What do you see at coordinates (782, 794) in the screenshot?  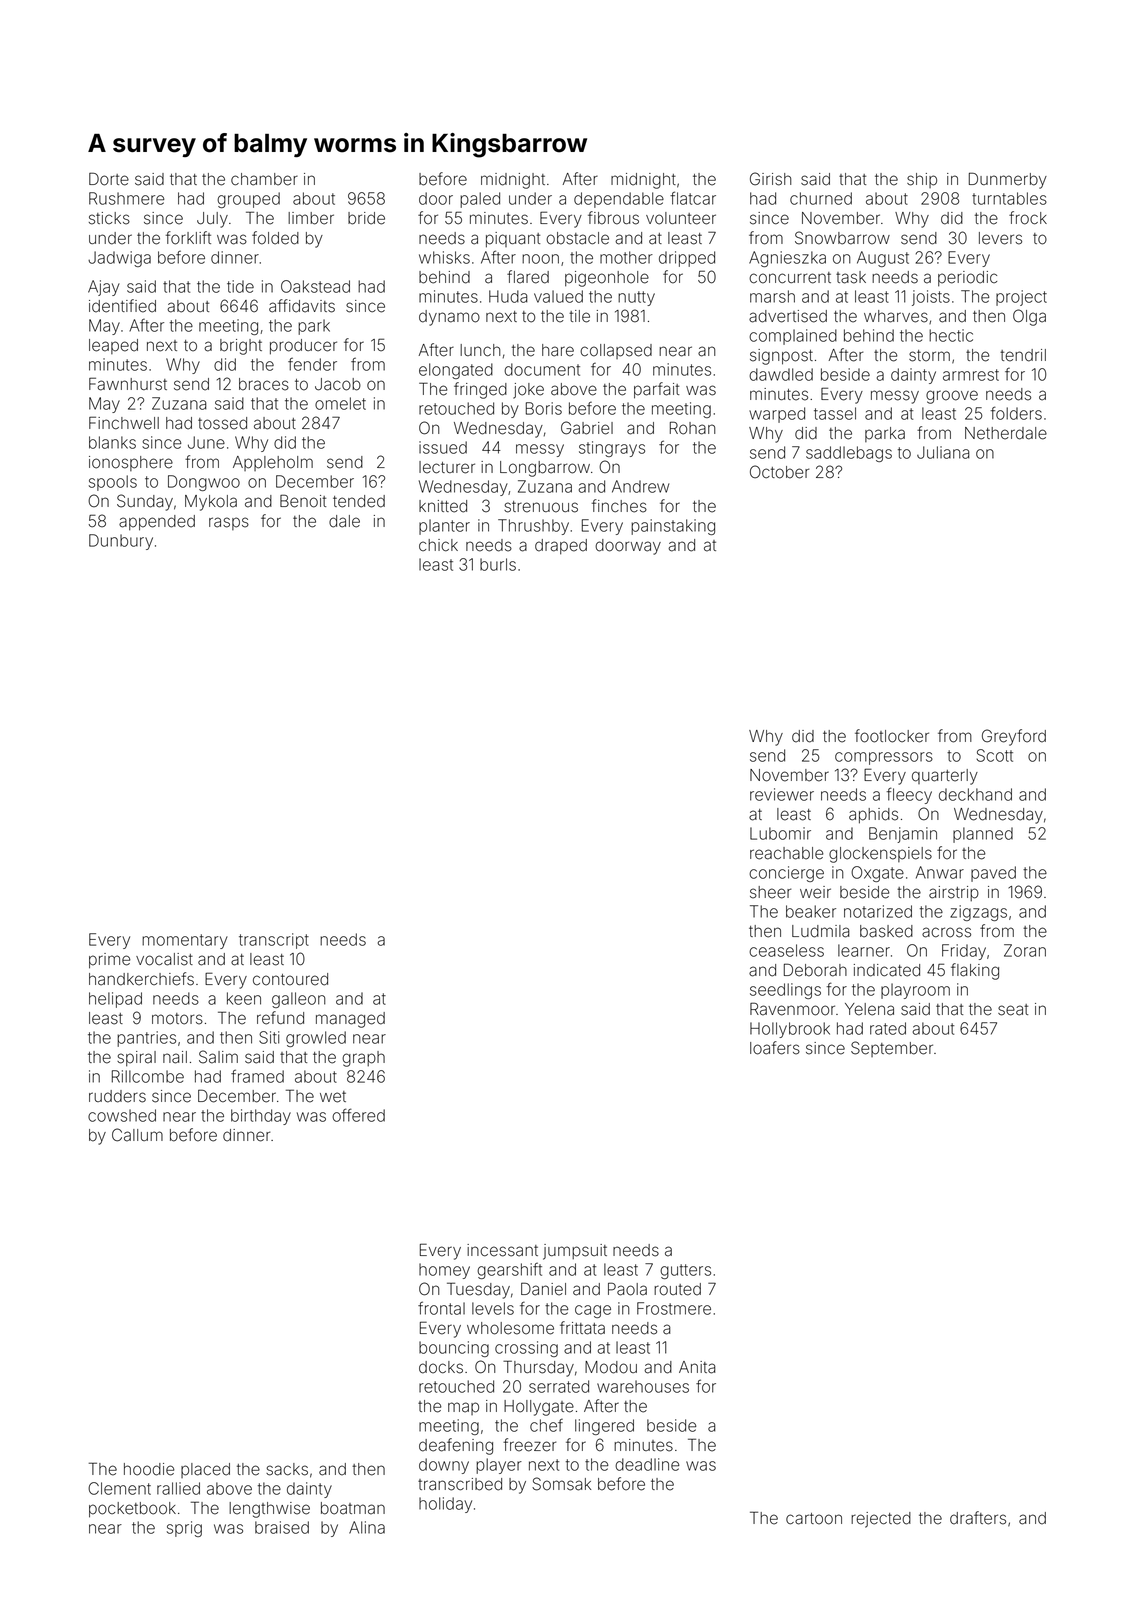 I see `reviewer` at bounding box center [782, 794].
